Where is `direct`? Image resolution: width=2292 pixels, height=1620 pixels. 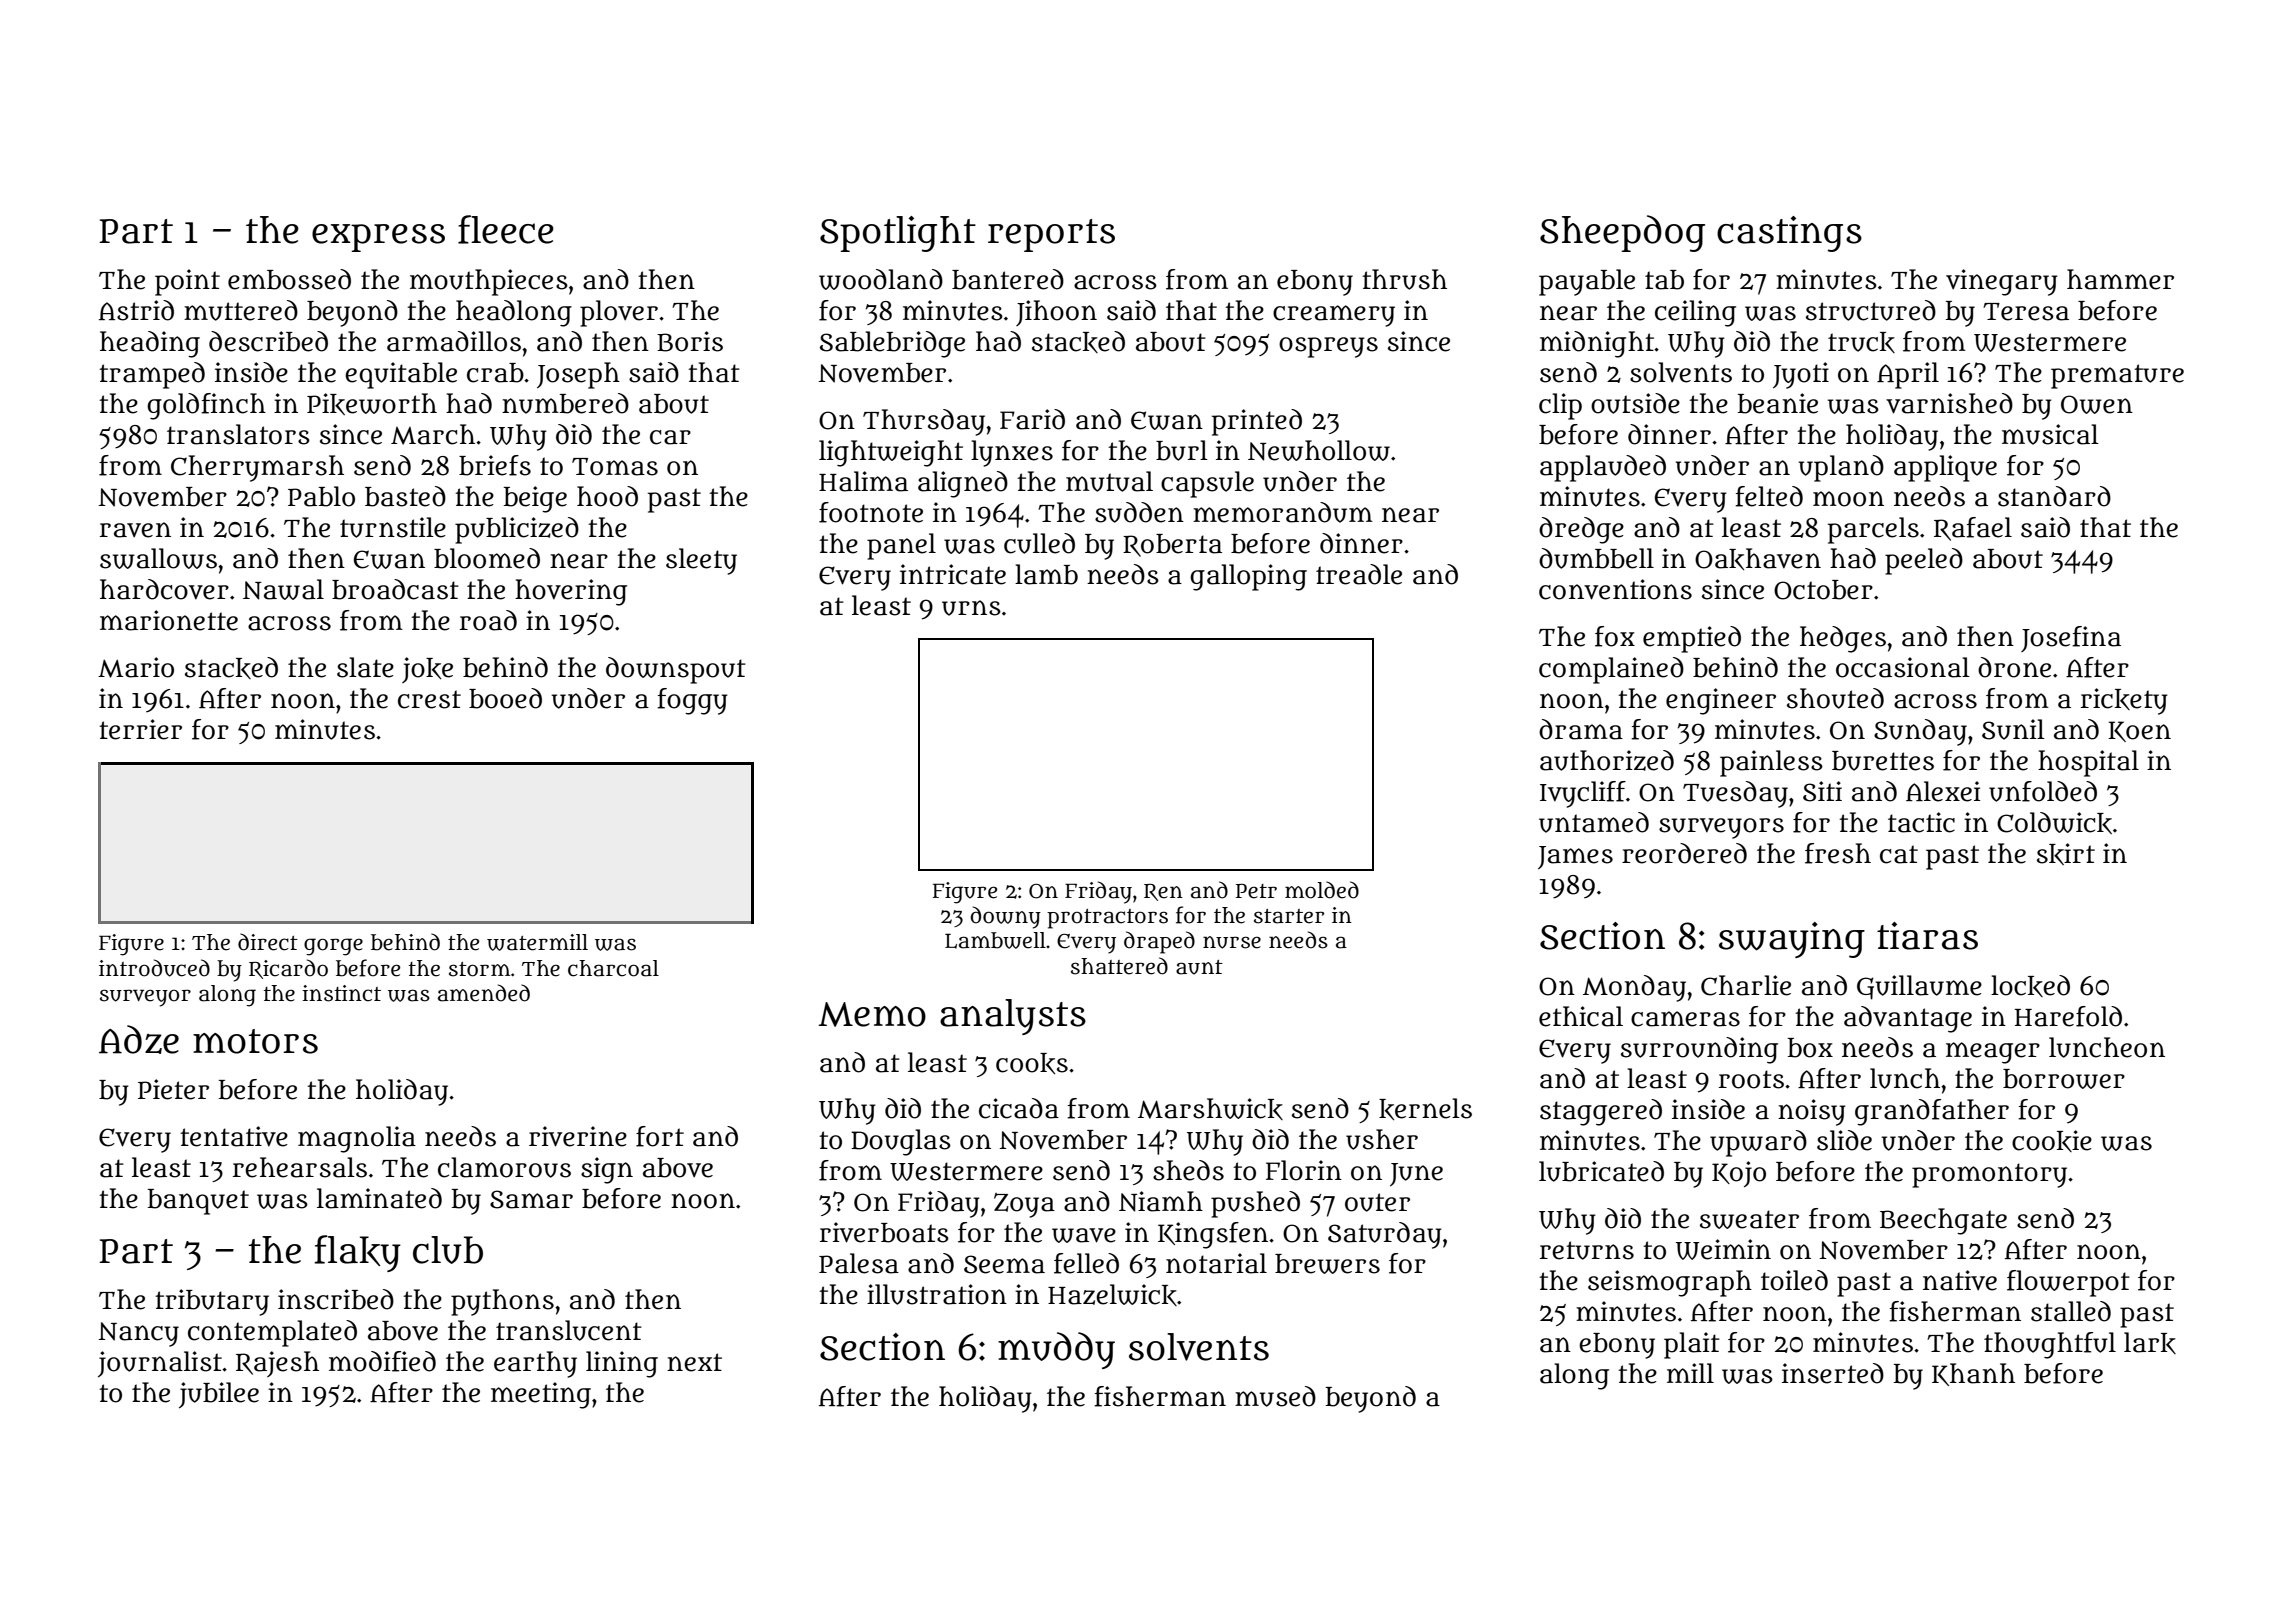
direct is located at coordinates (268, 942).
